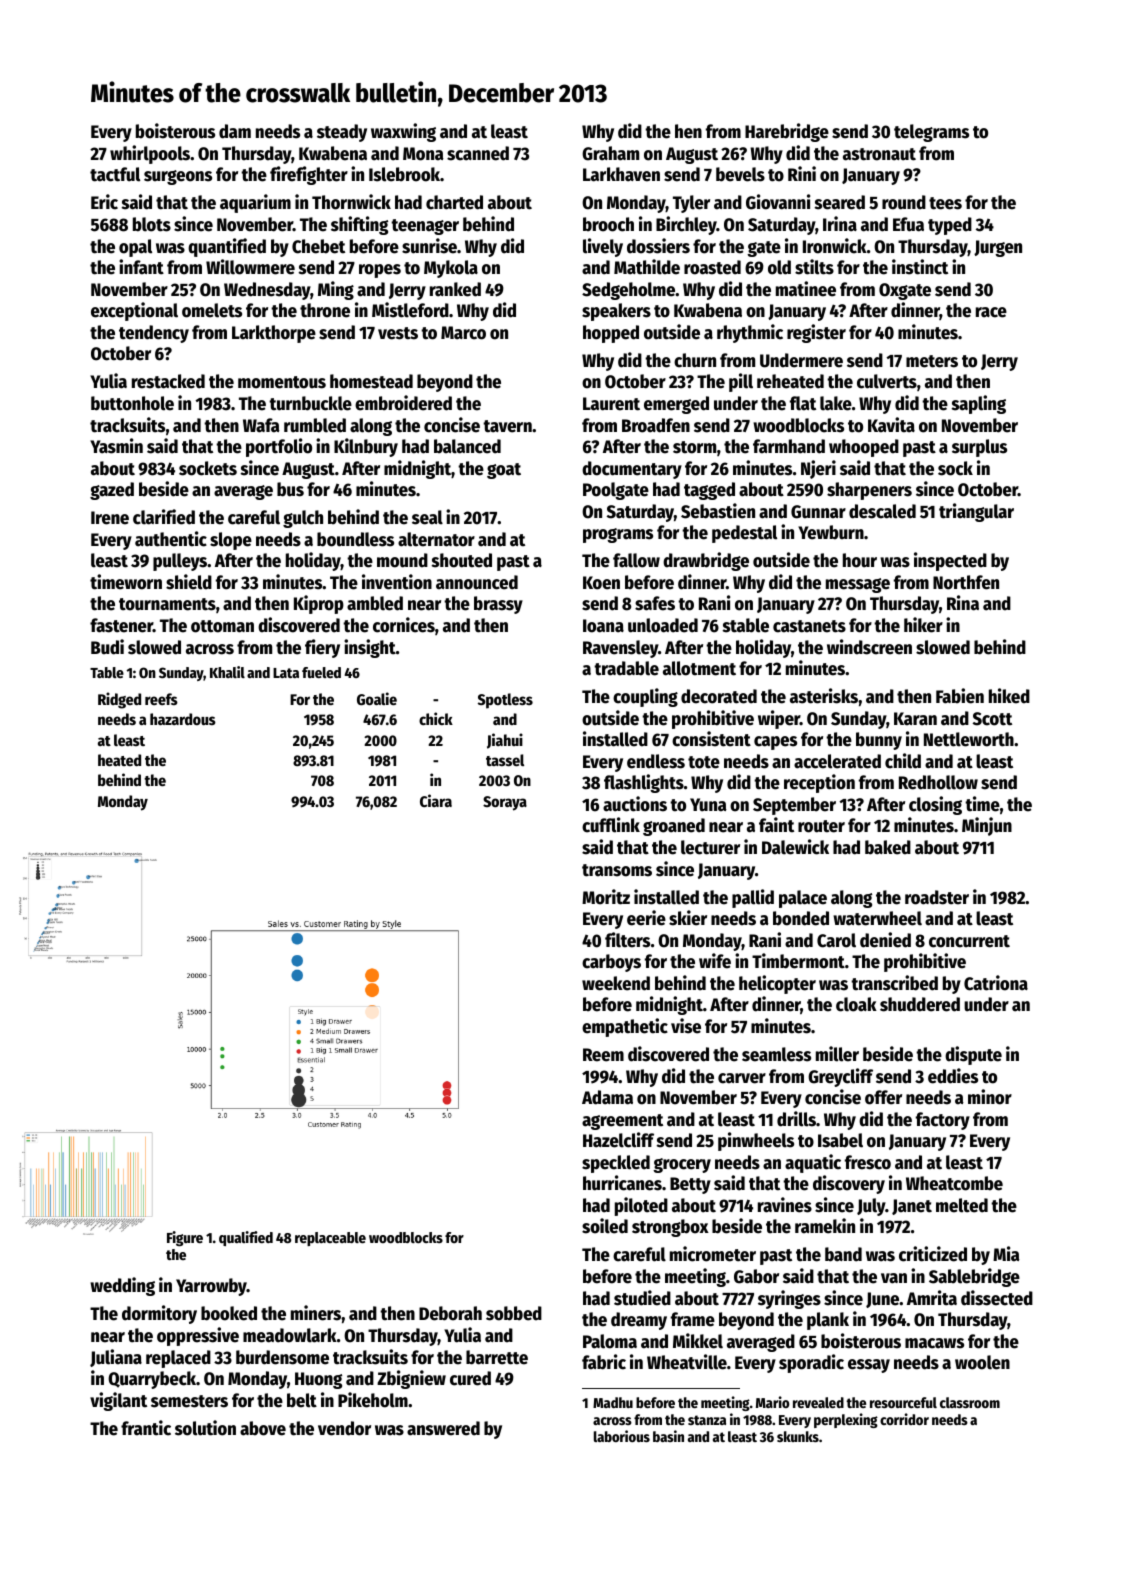  Describe the element at coordinates (625, 1027) in the screenshot. I see `empathetic` at that location.
